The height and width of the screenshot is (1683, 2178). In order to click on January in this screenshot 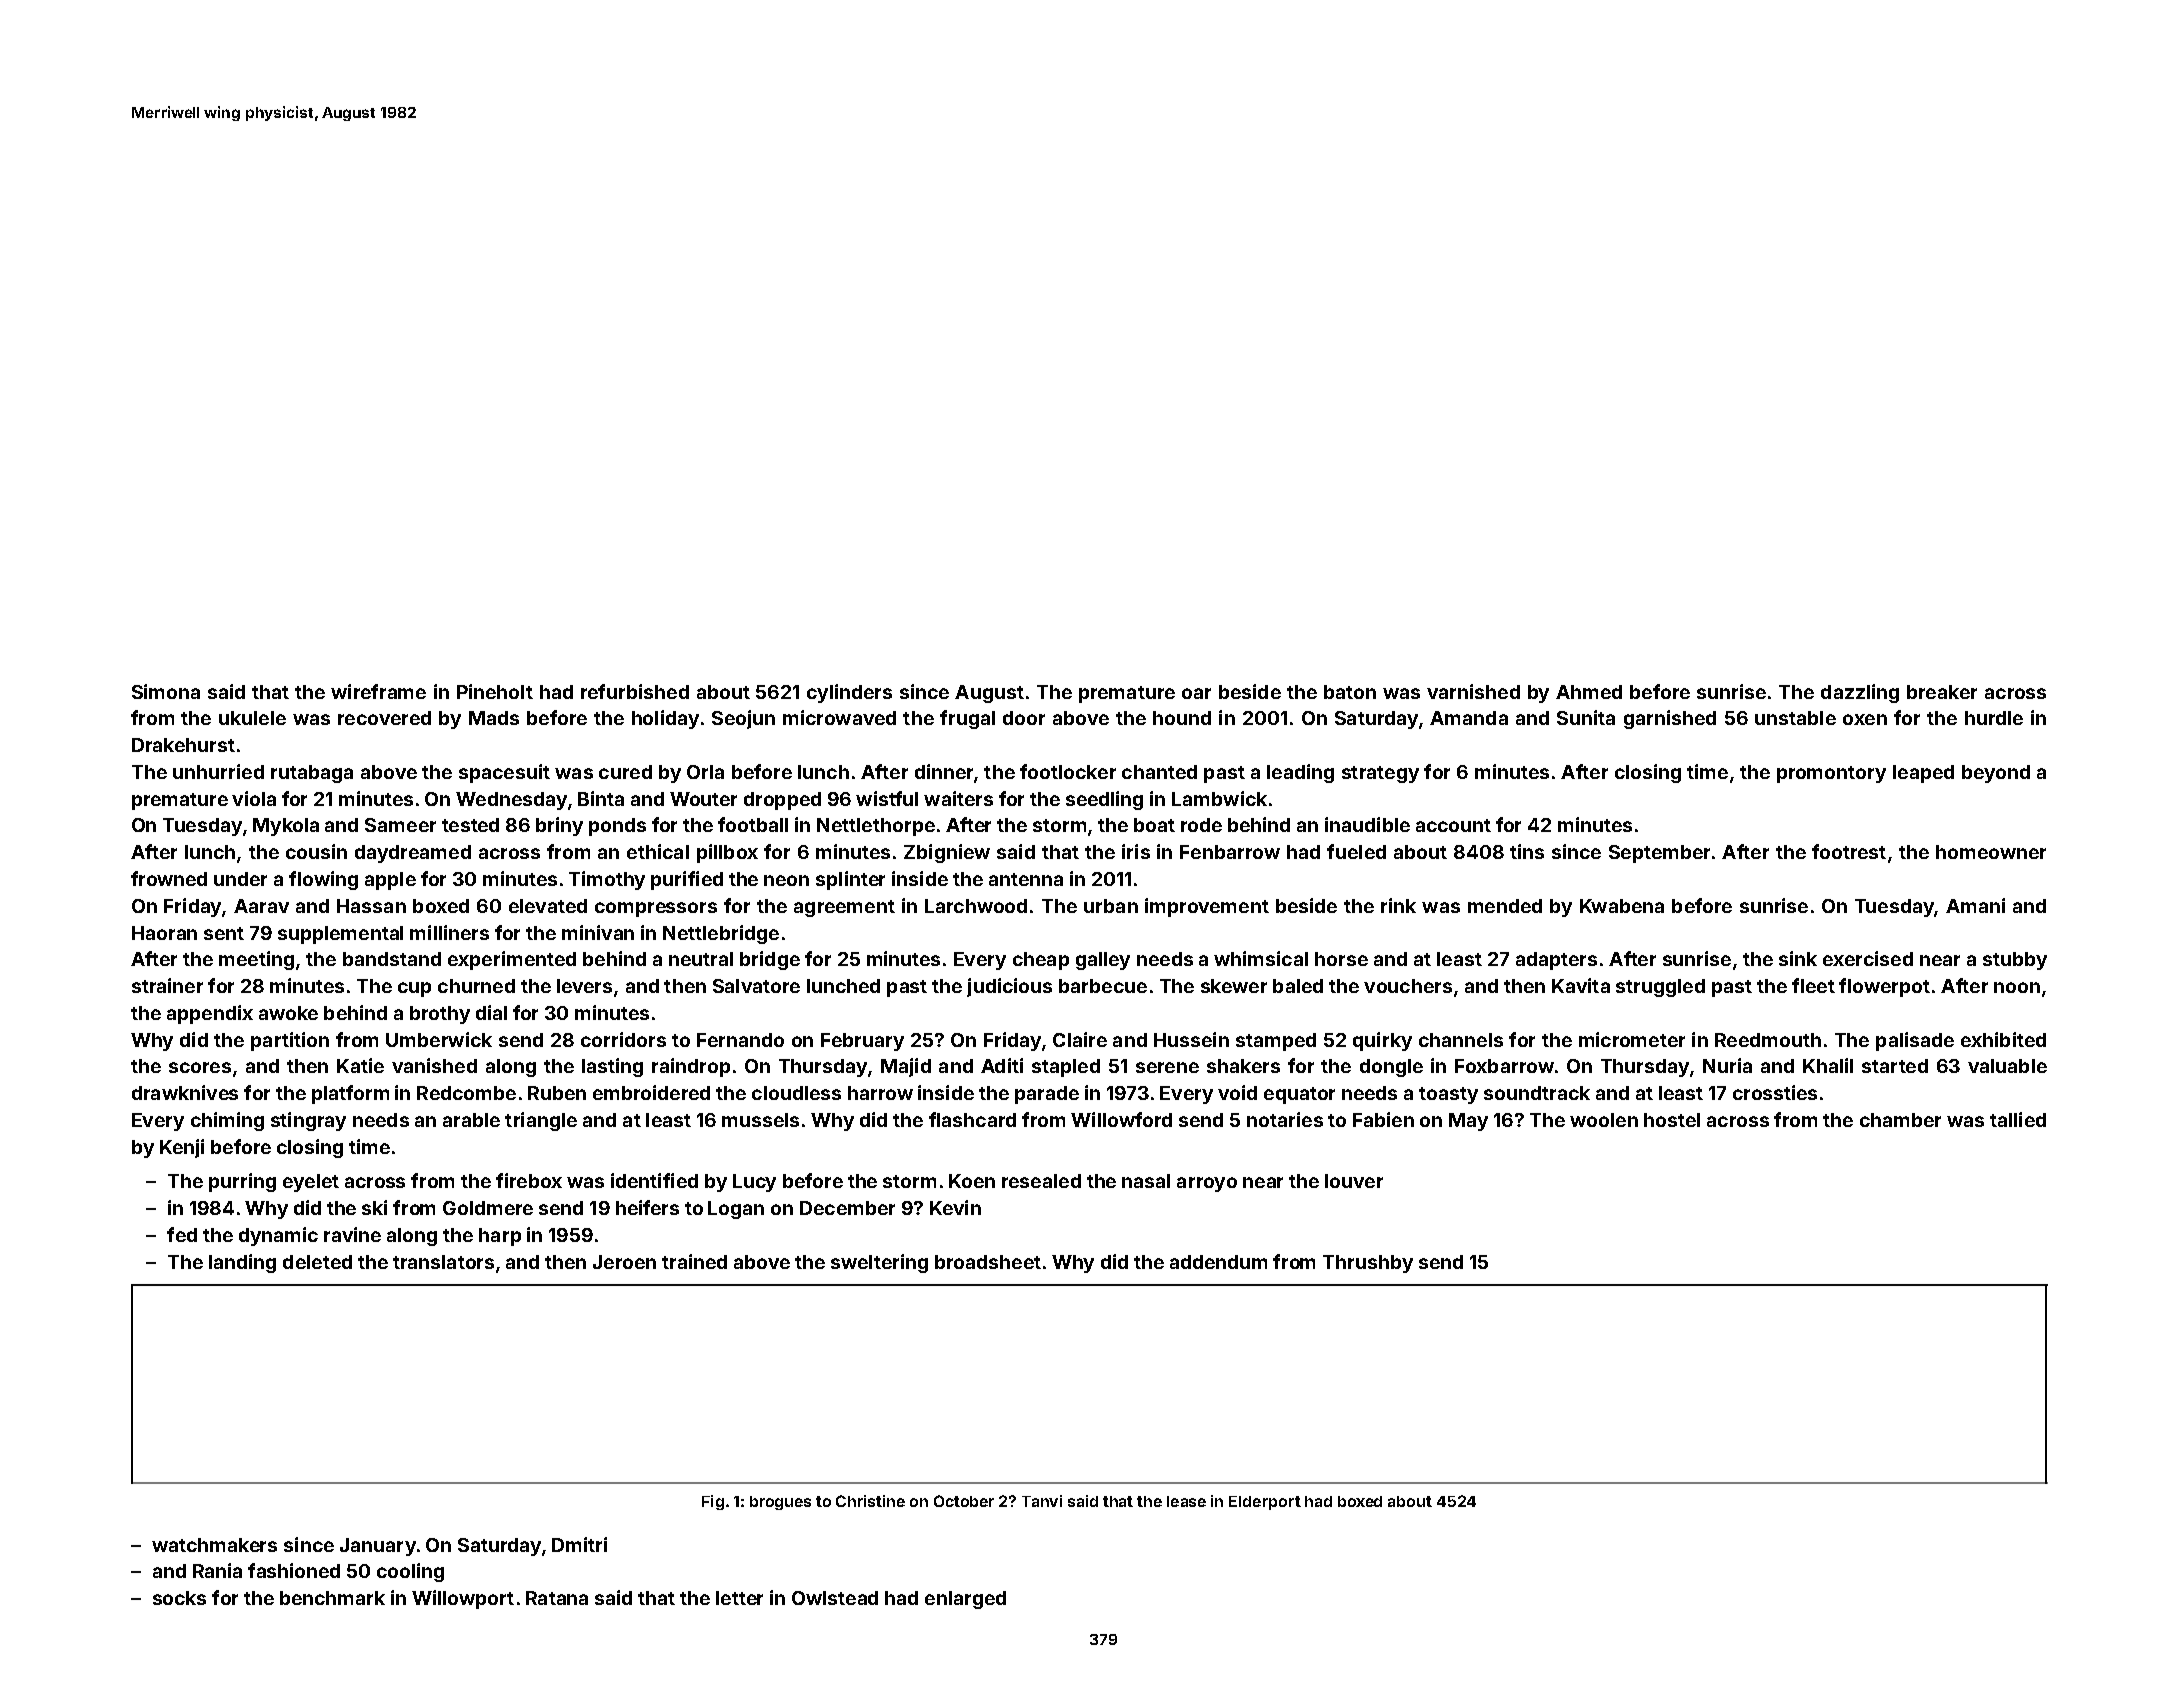, I will do `click(378, 1547)`.
